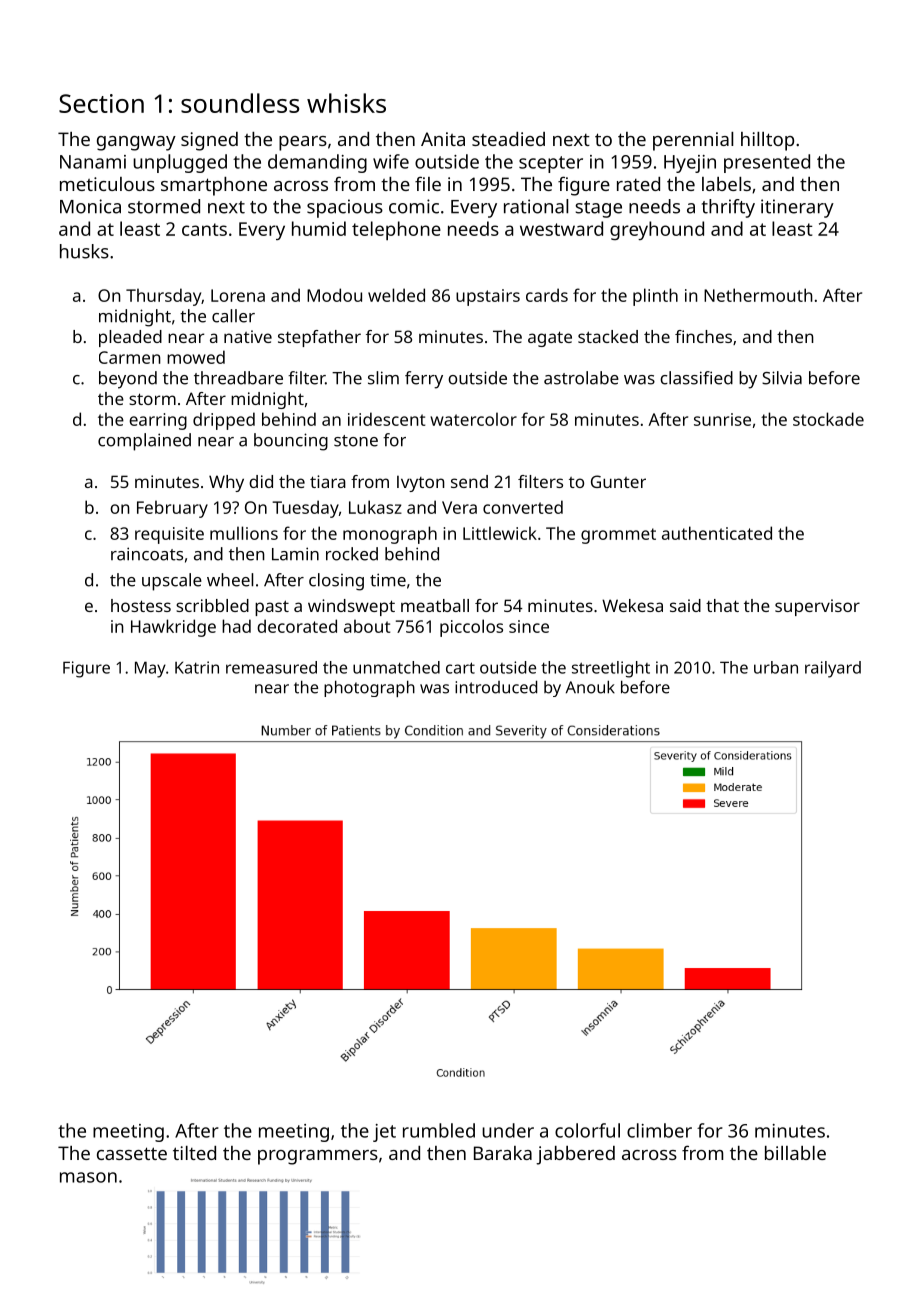 The image size is (924, 1311). Describe the element at coordinates (204, 229) in the screenshot. I see `cants` at that location.
